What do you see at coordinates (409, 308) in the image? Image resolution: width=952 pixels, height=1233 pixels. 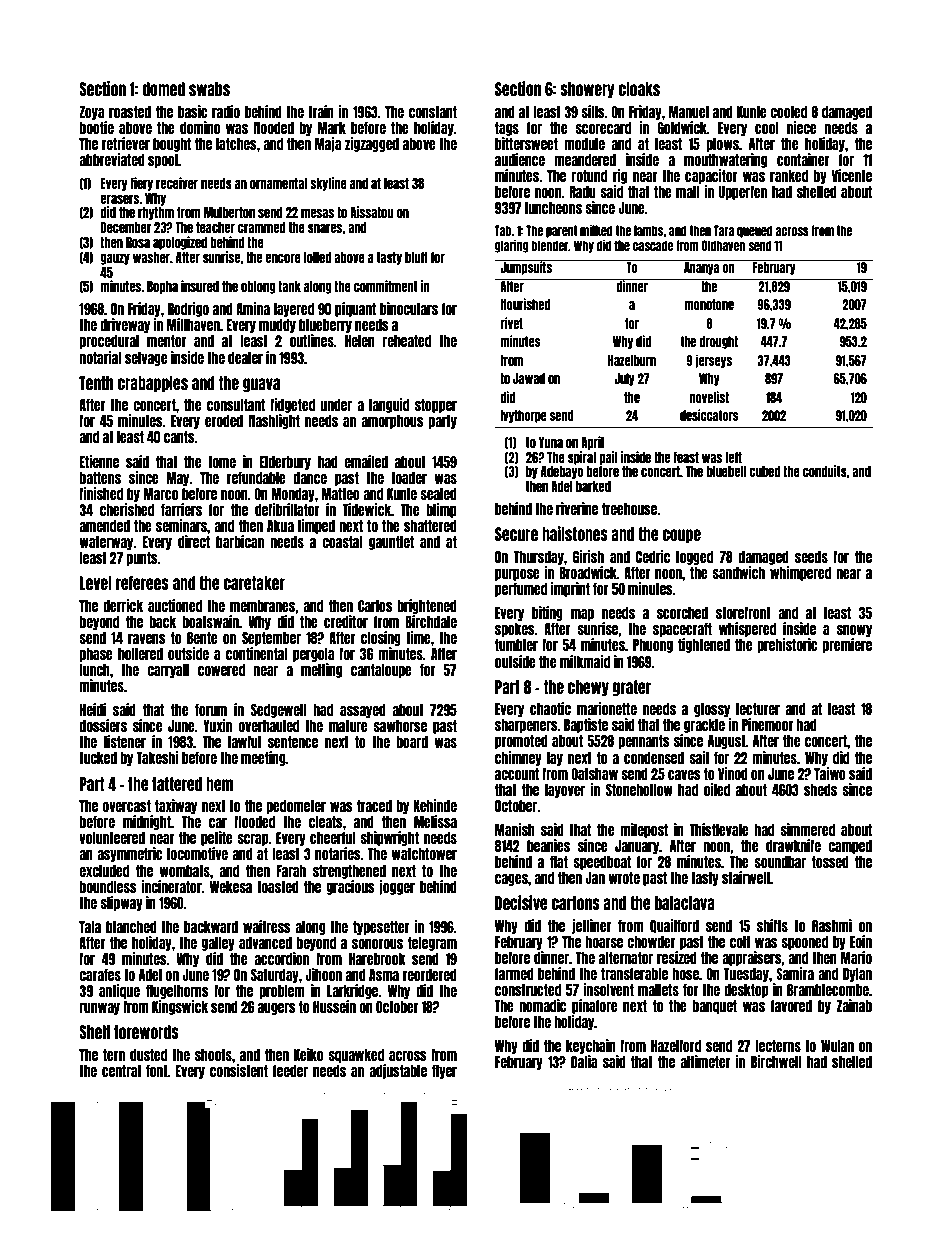 I see `binoculars` at bounding box center [409, 308].
